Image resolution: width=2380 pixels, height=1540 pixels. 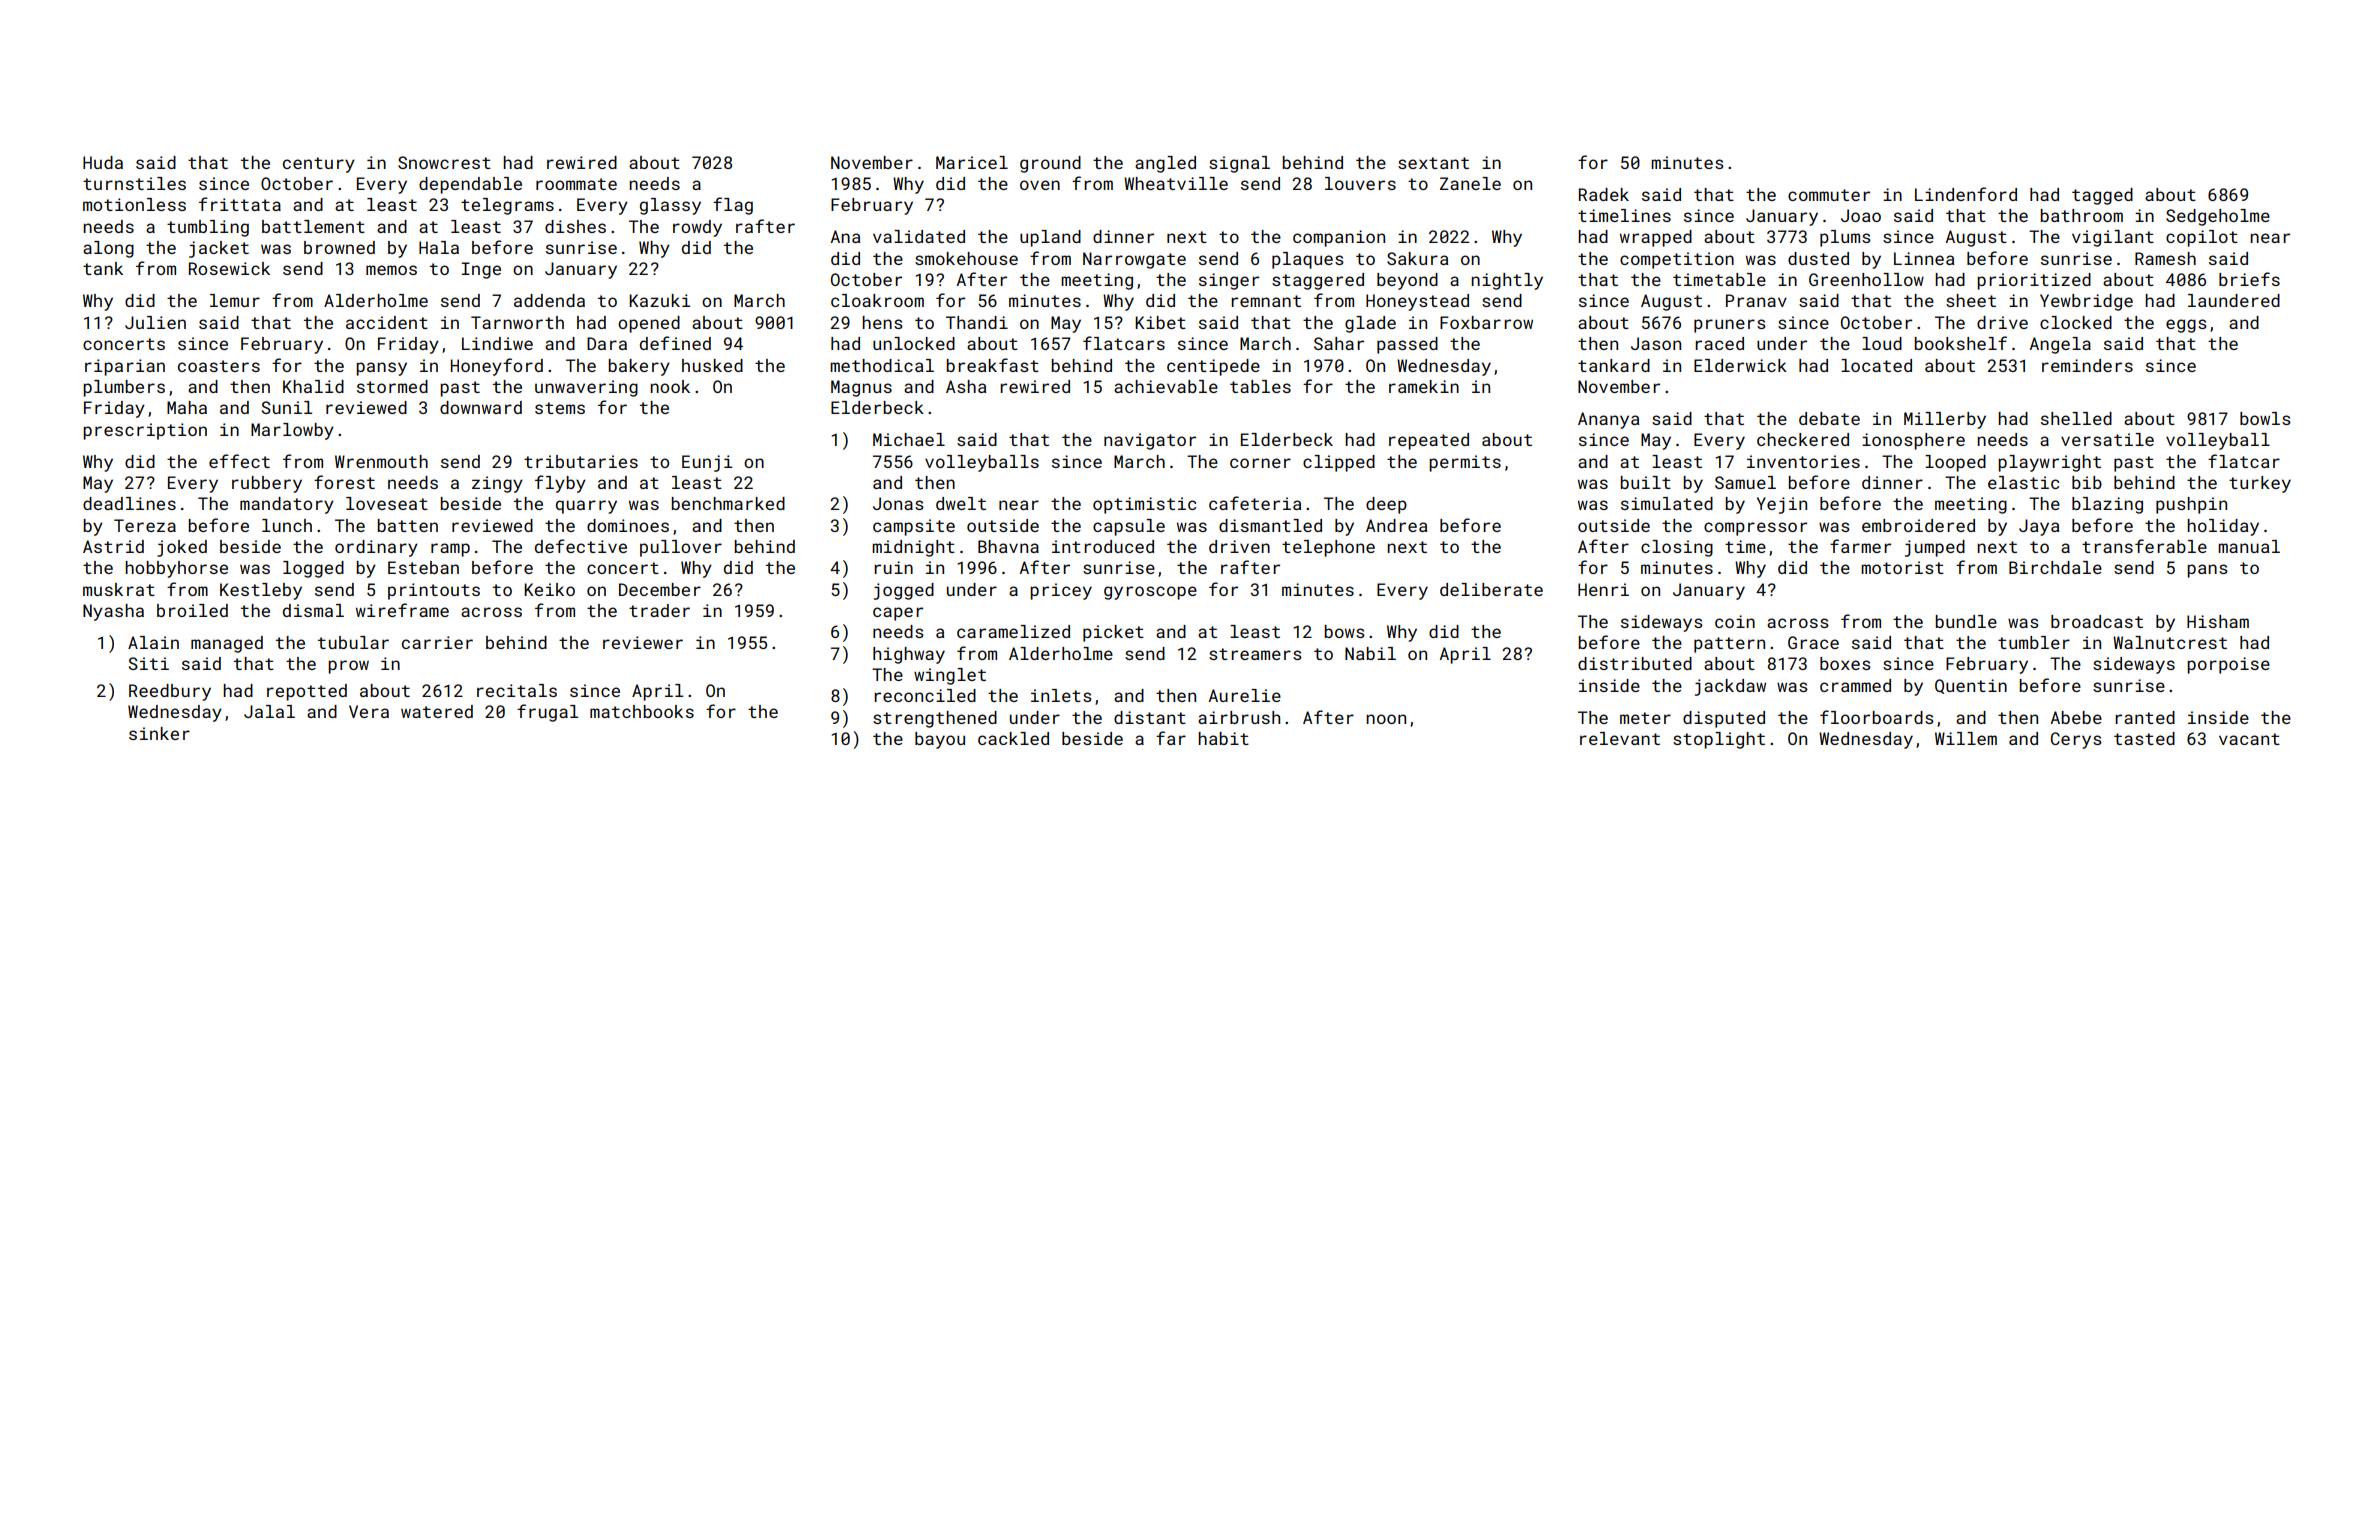 I want to click on Khalid, so click(x=313, y=386).
